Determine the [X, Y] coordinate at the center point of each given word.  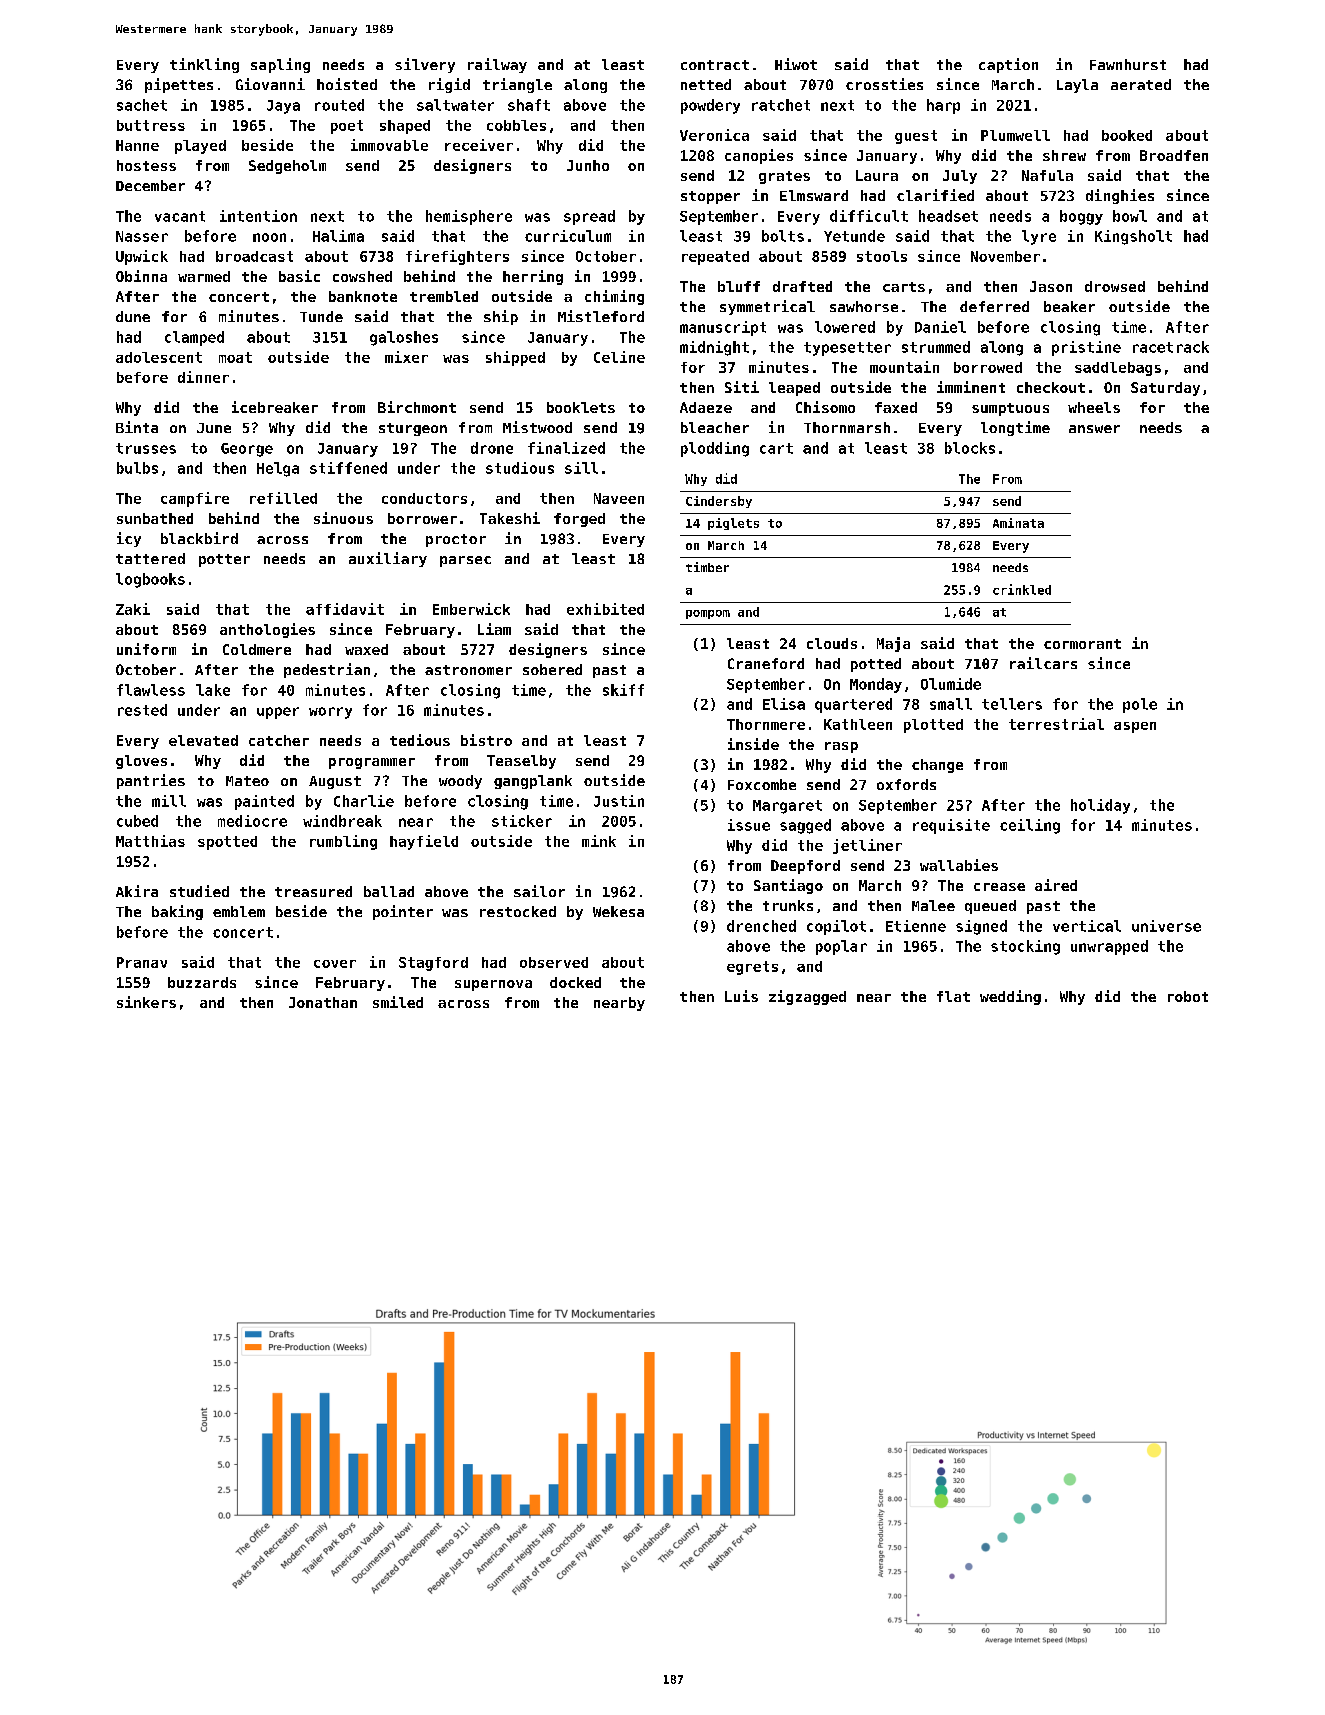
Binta [137, 427]
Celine [619, 357]
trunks [788, 905]
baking [177, 912]
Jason [1051, 286]
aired [1056, 885]
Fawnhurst [1128, 64]
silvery [425, 65]
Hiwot [796, 64]
